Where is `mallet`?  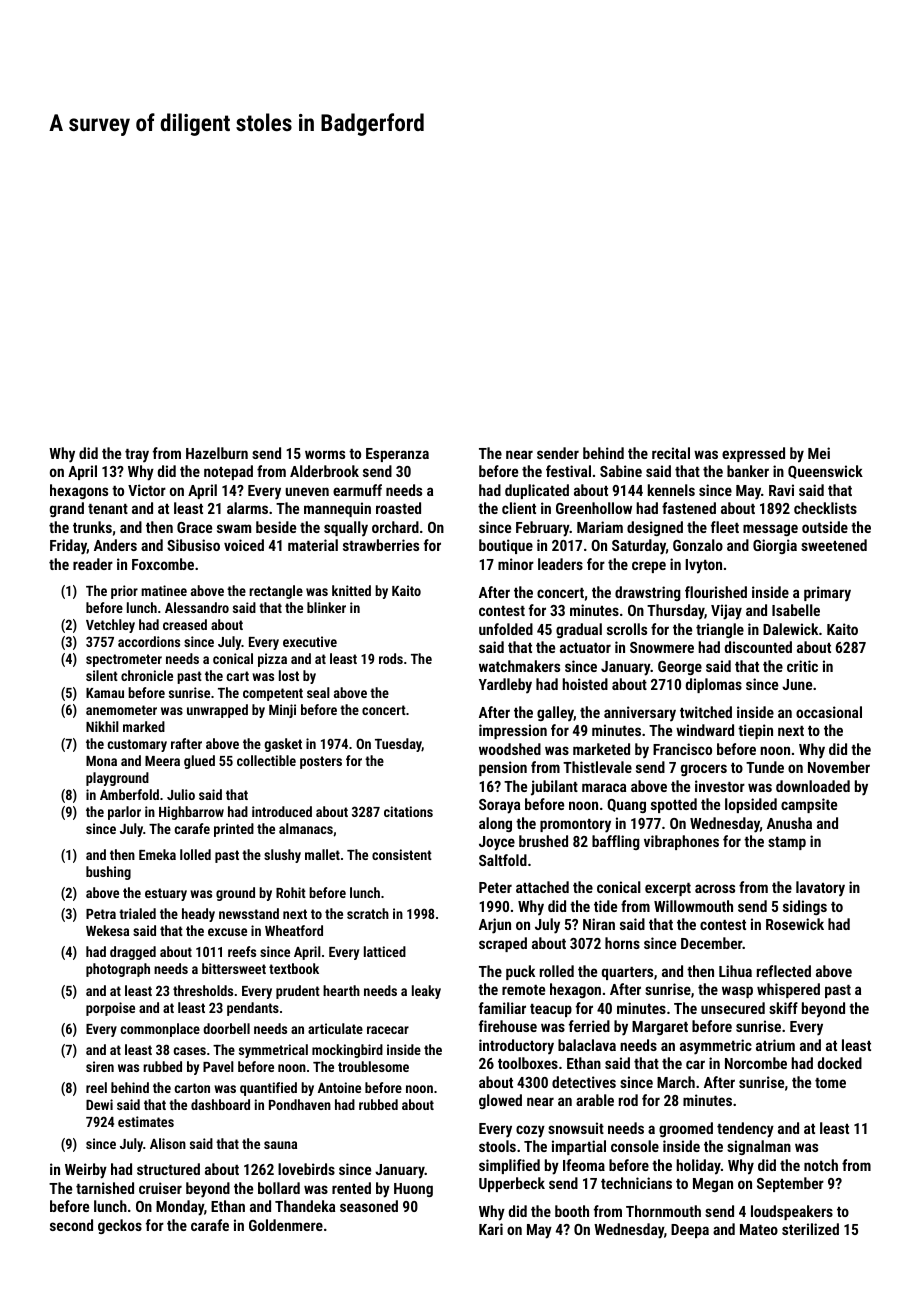 mallet is located at coordinates (322, 854).
